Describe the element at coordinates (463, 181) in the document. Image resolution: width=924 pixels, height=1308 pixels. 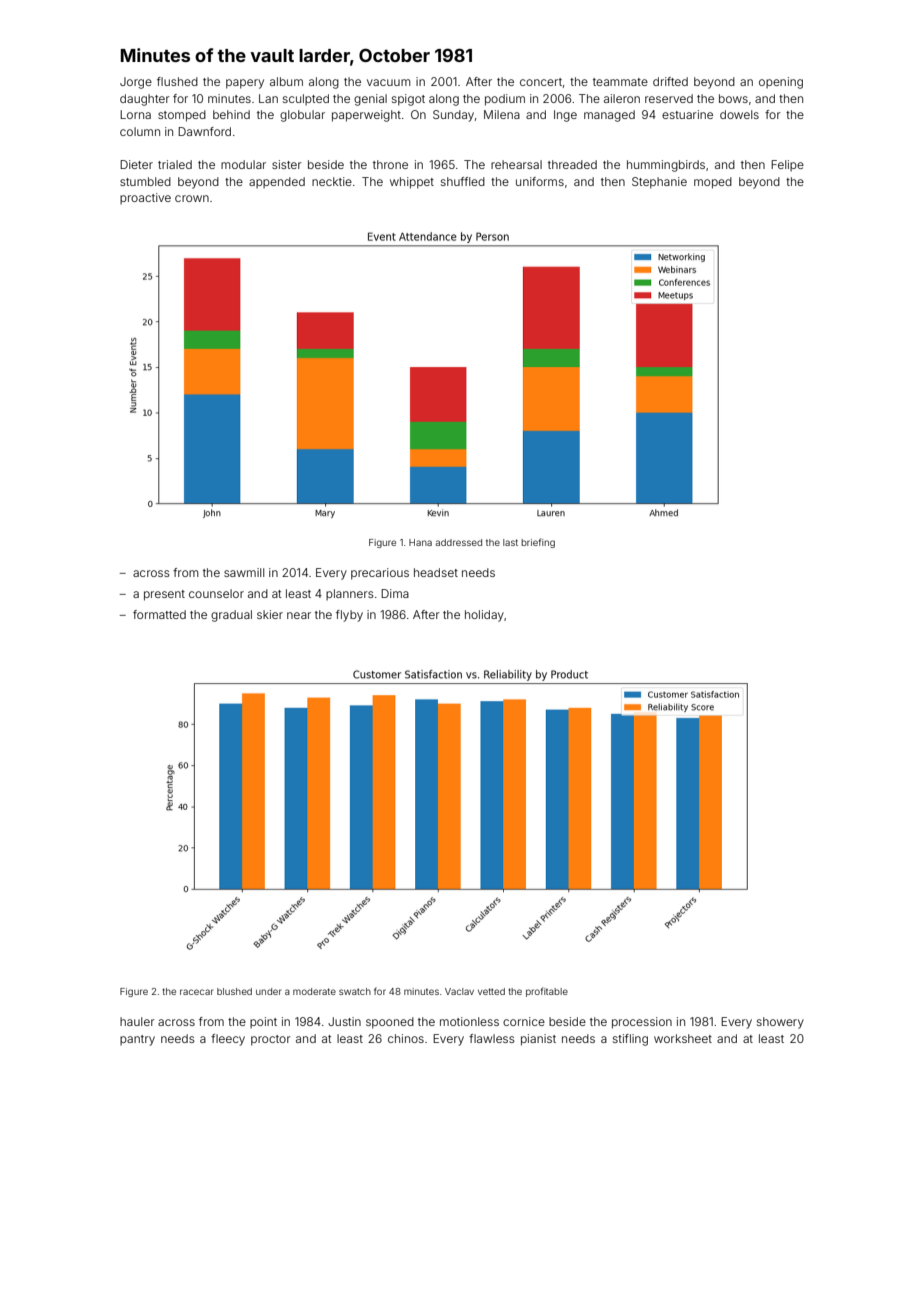
I see `shuffled` at that location.
